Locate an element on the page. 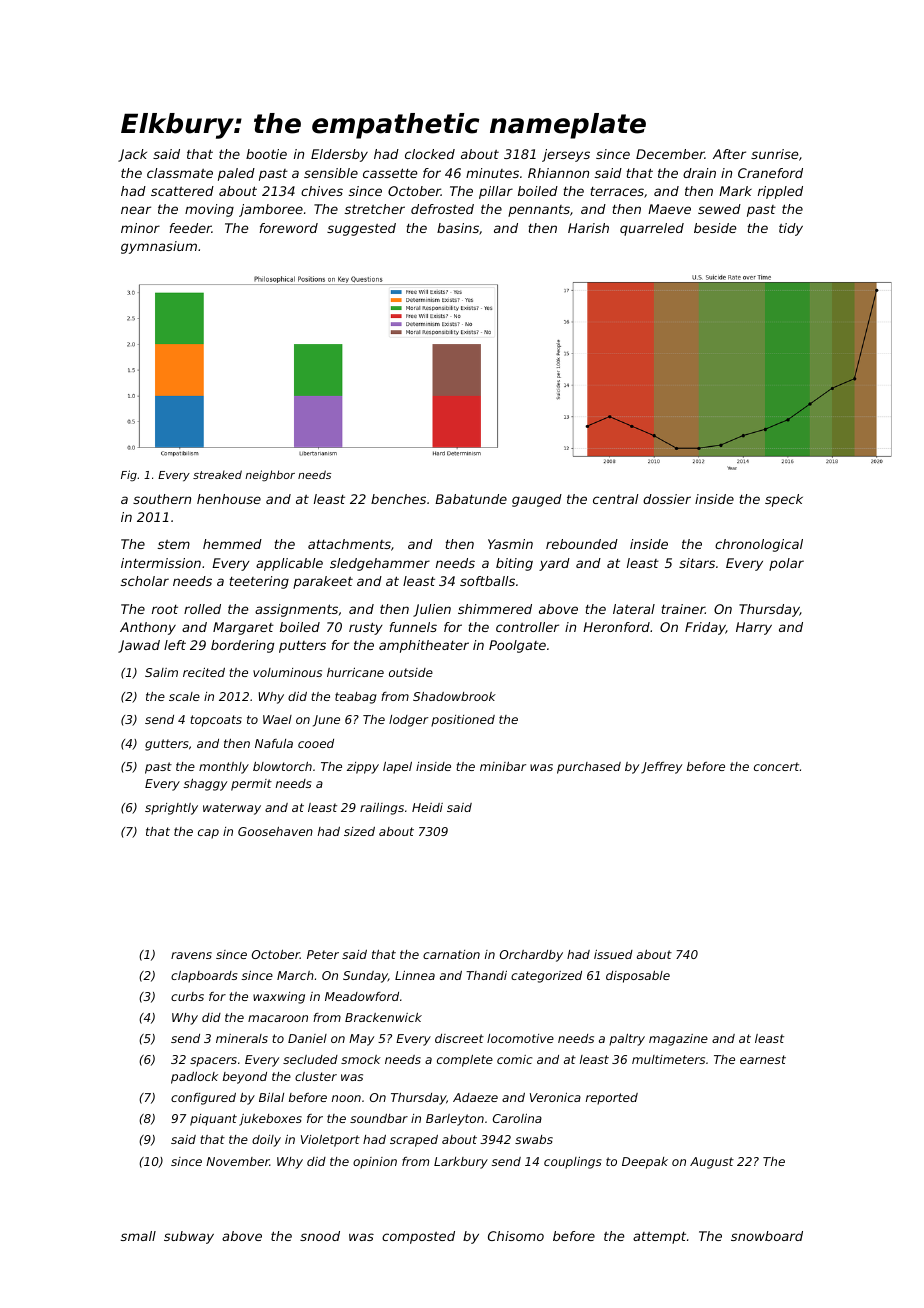 The image size is (924, 1308). Goosehaven is located at coordinates (275, 831).
